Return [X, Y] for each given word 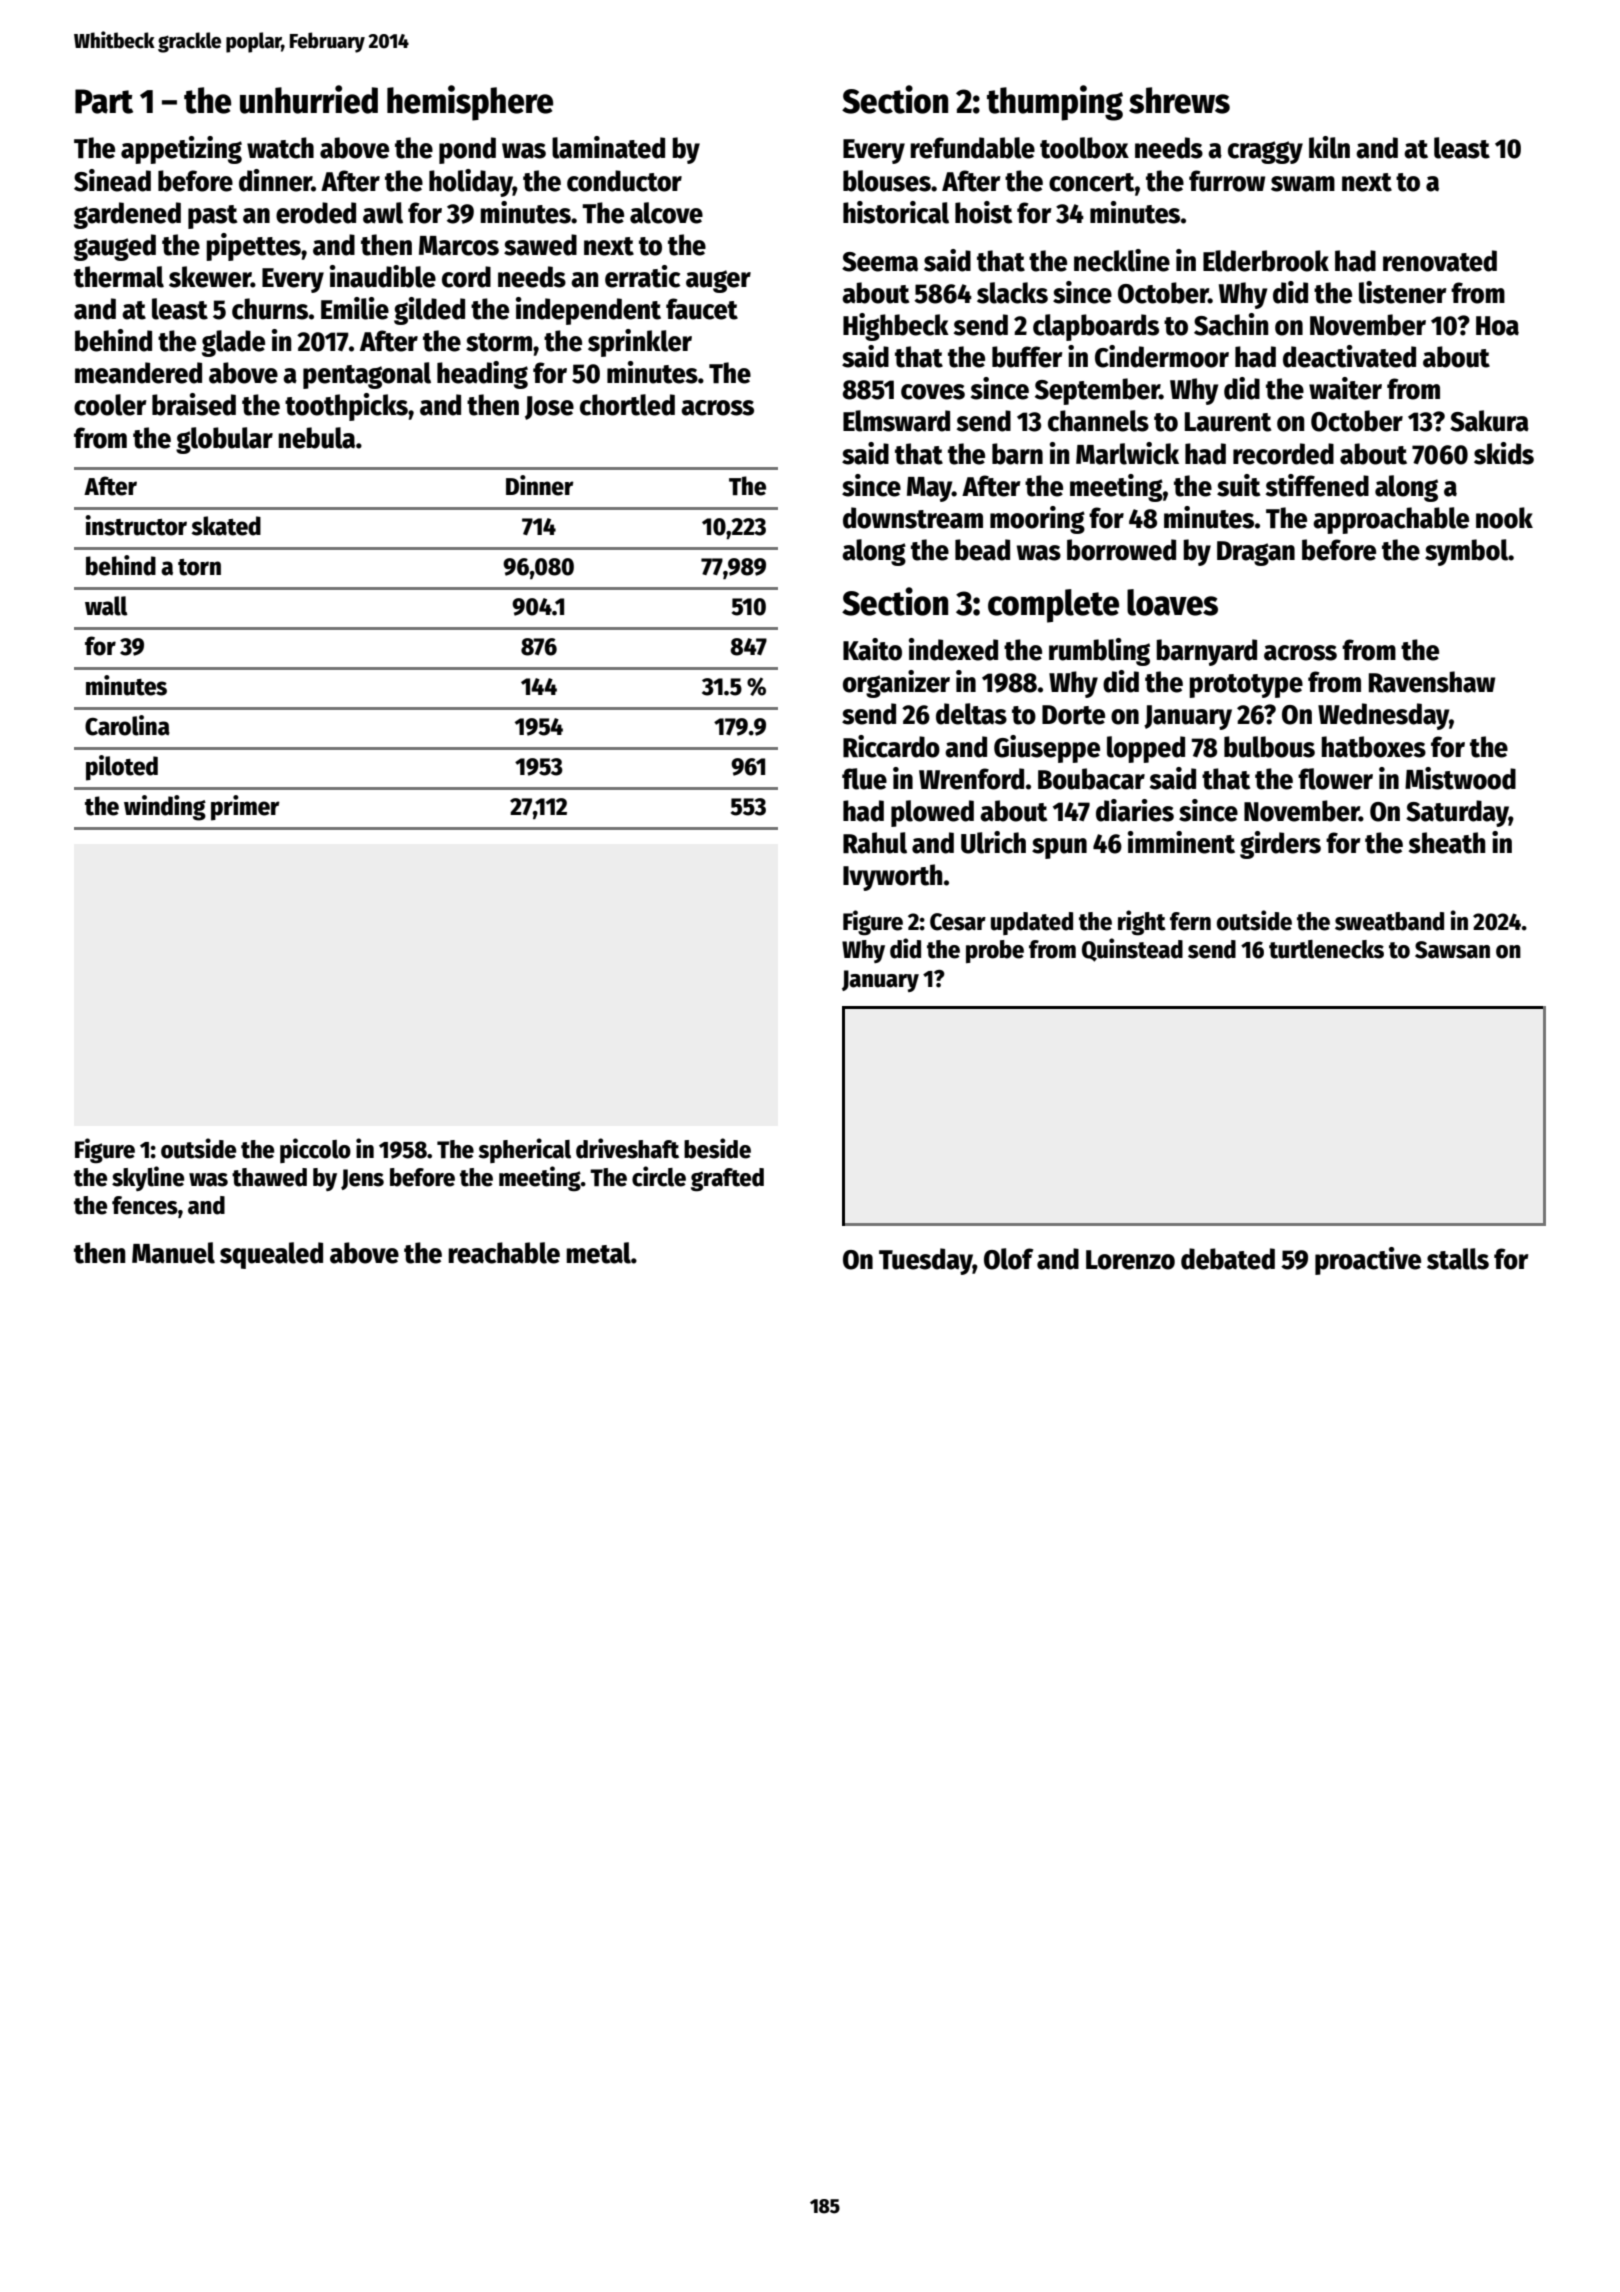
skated [226, 526]
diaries [1135, 810]
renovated [1440, 261]
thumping [1055, 103]
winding [165, 808]
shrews [1179, 100]
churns [270, 309]
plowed [932, 813]
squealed [271, 1255]
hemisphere [470, 103]
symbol [1466, 552]
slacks [1012, 293]
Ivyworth [892, 877]
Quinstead [1132, 950]
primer [245, 808]
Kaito [872, 649]
